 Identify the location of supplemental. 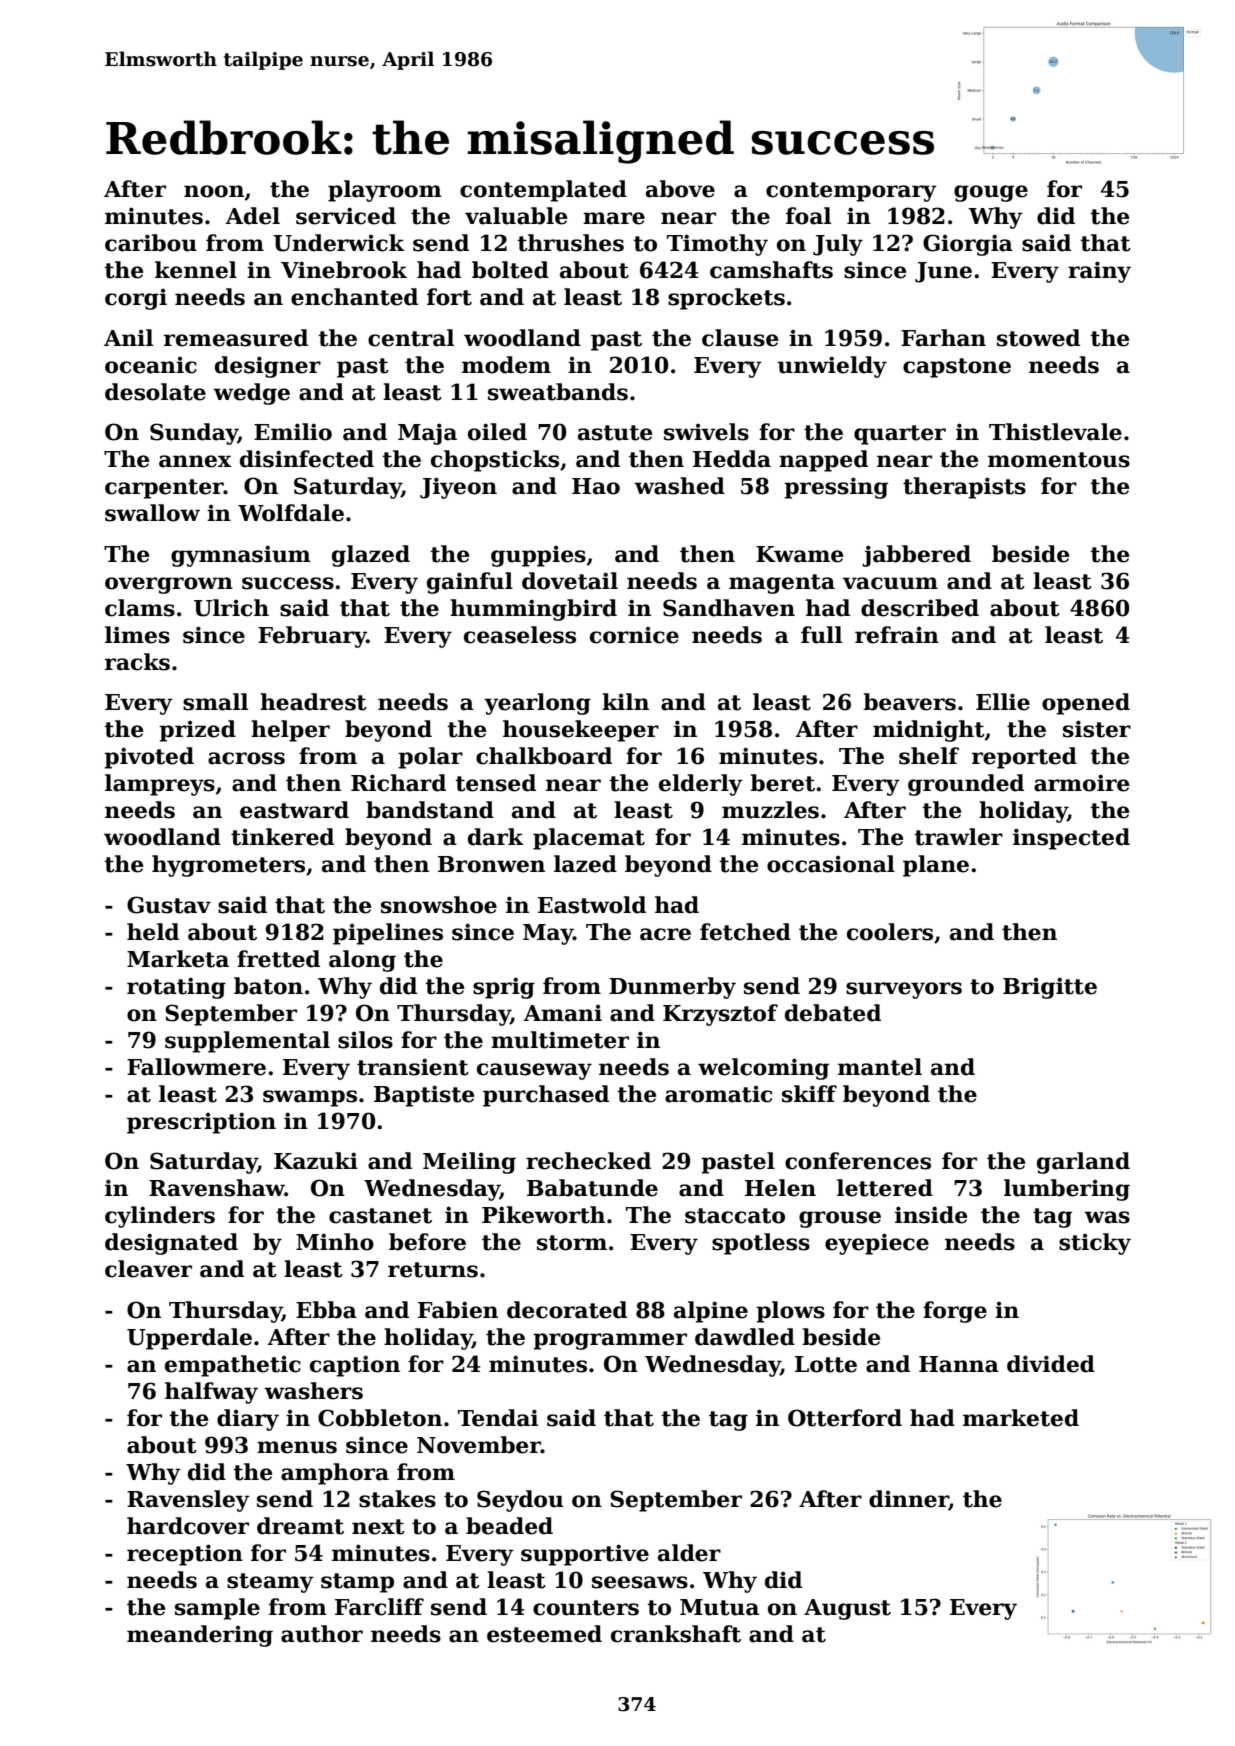
(247, 1042).
